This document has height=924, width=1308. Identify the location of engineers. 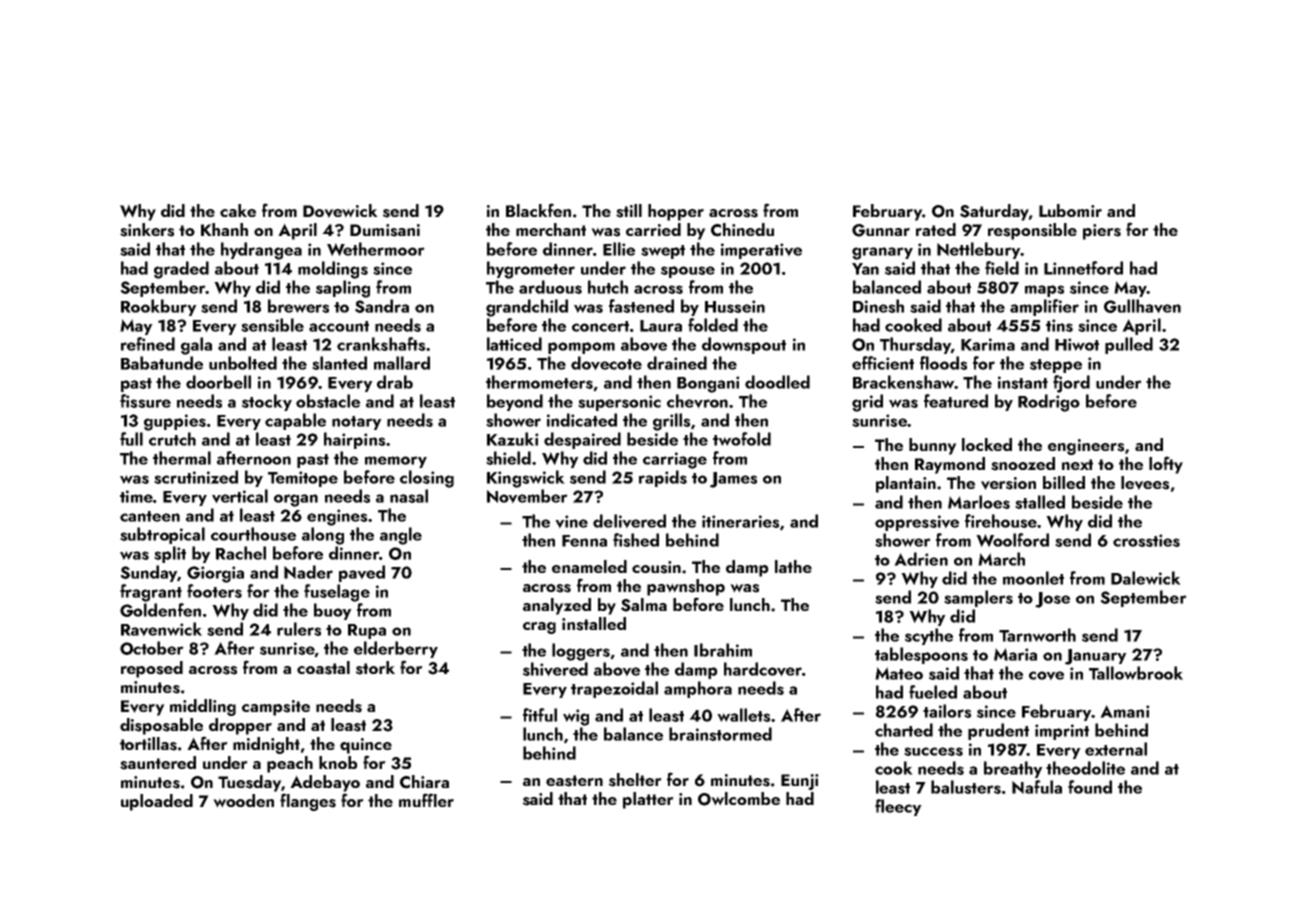
(1086, 447).
